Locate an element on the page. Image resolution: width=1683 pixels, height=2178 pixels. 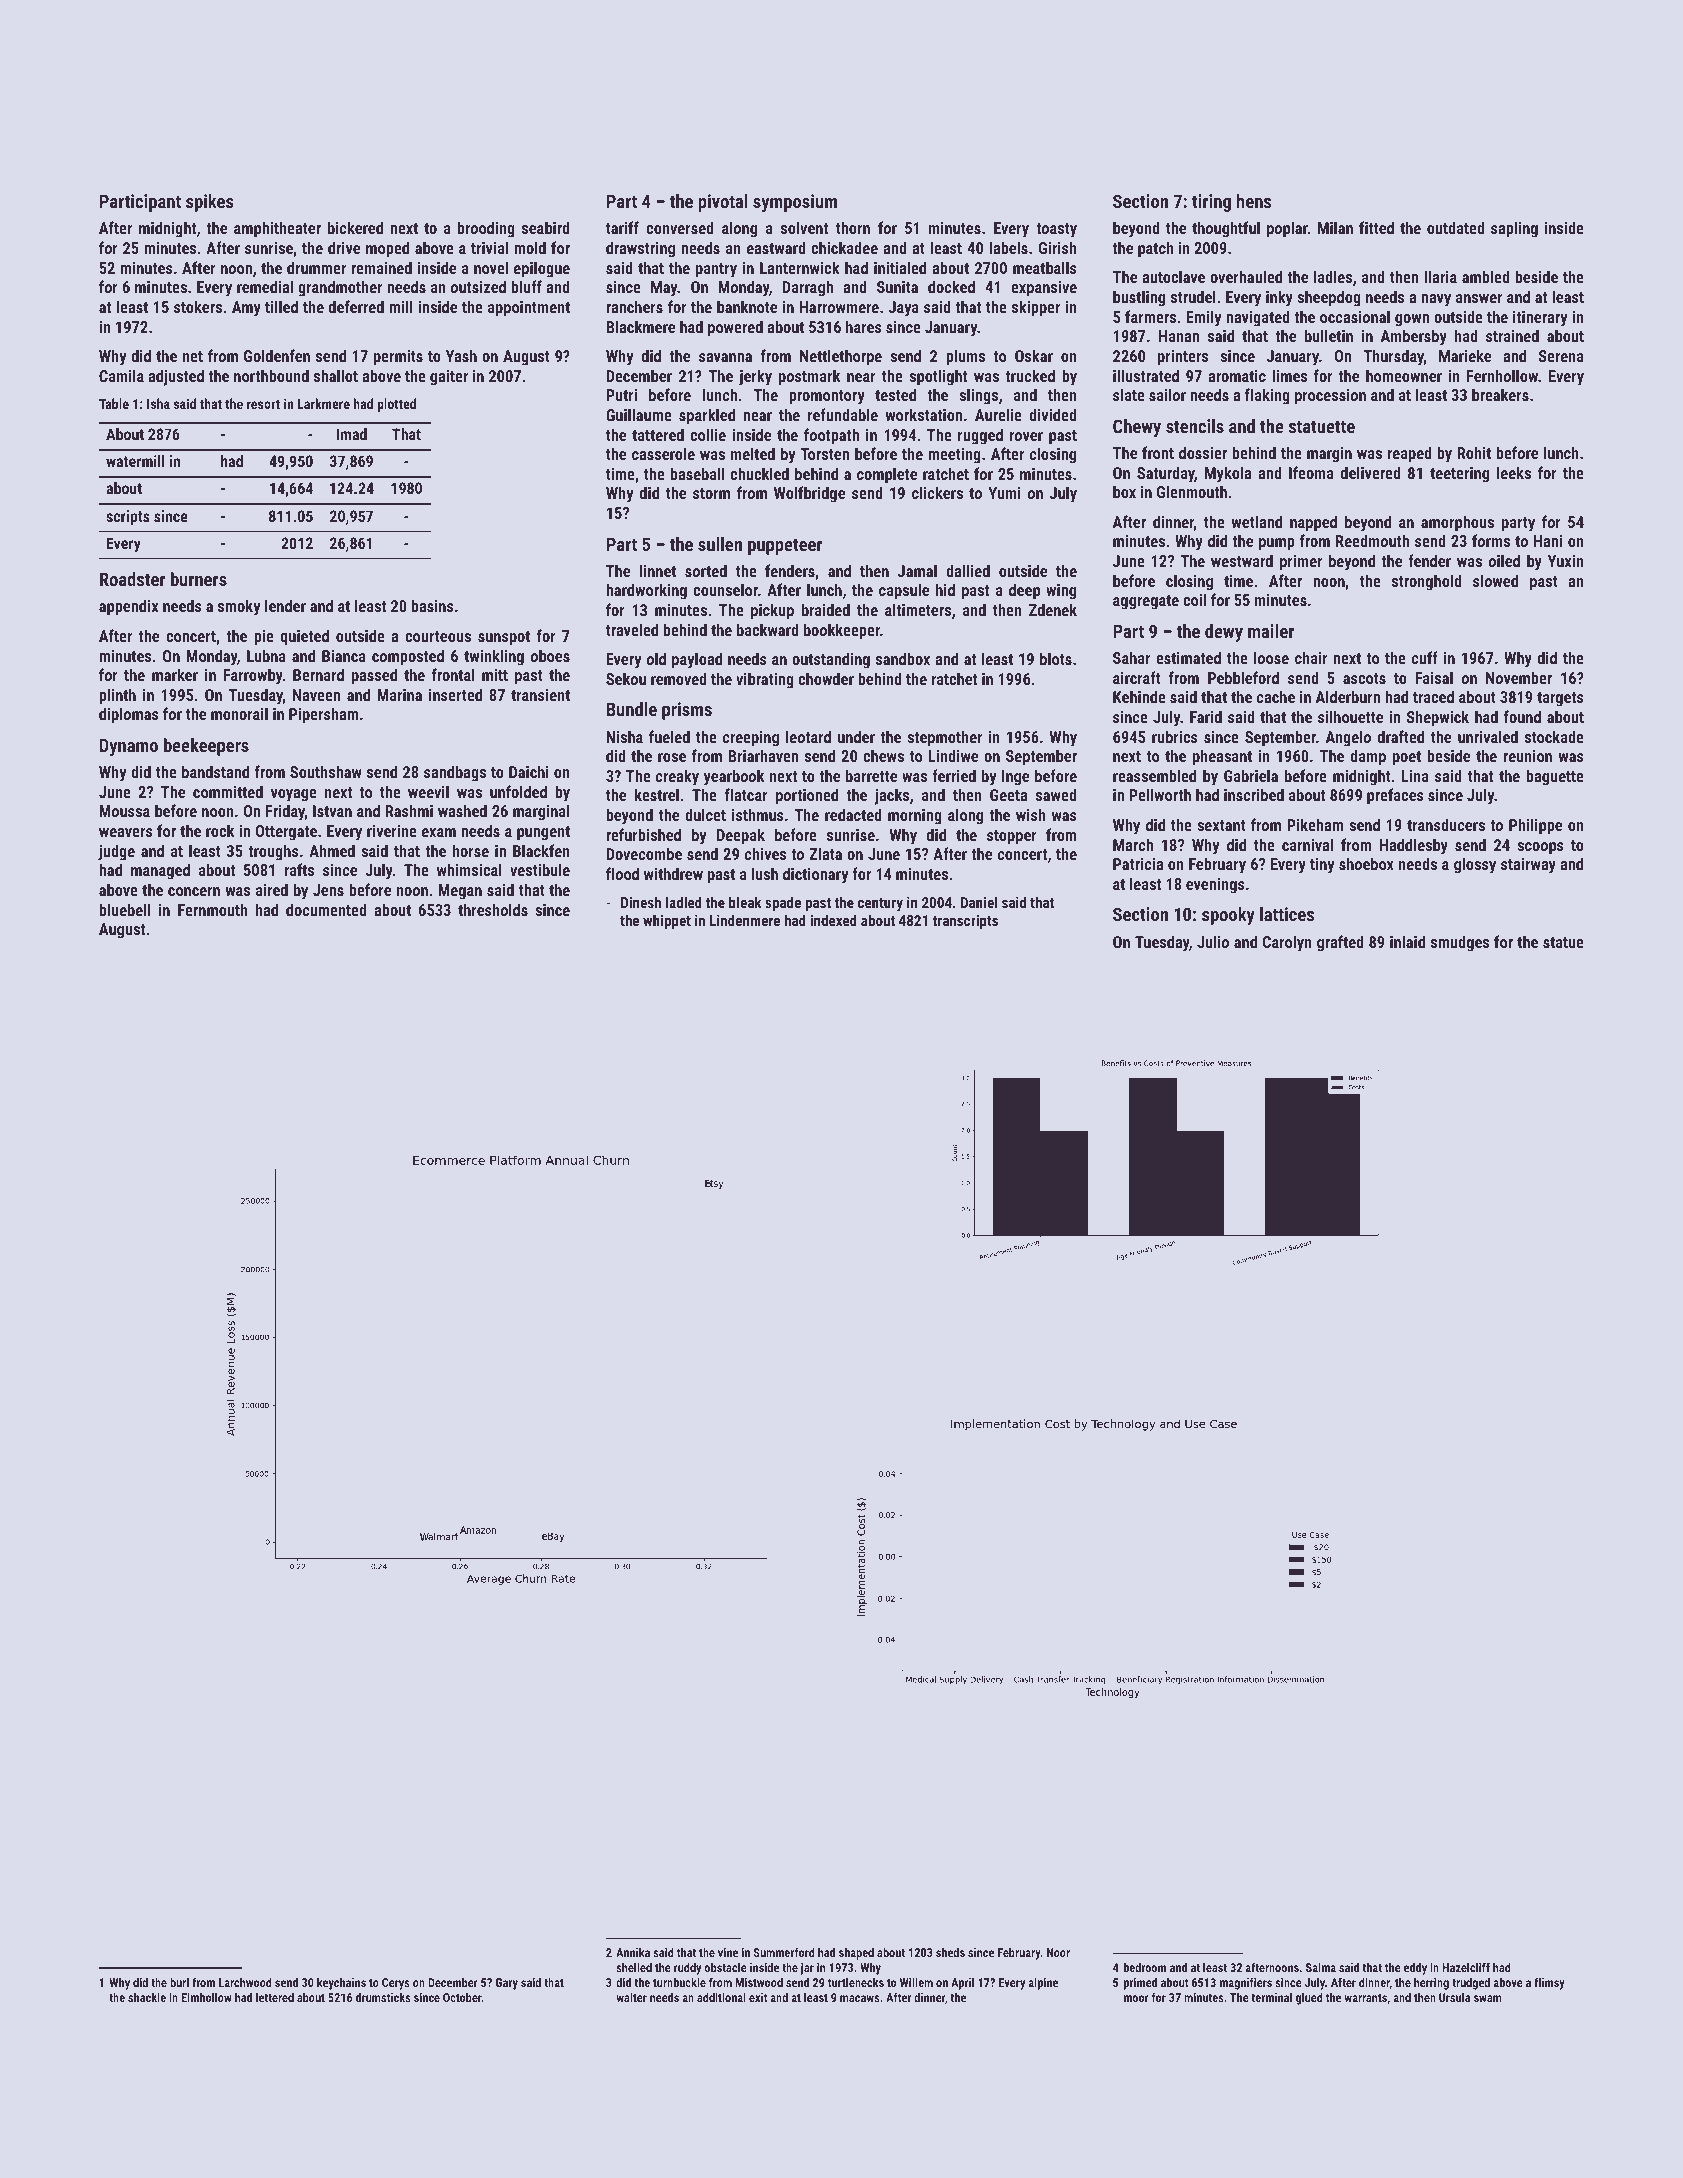
smudges is located at coordinates (1460, 943).
